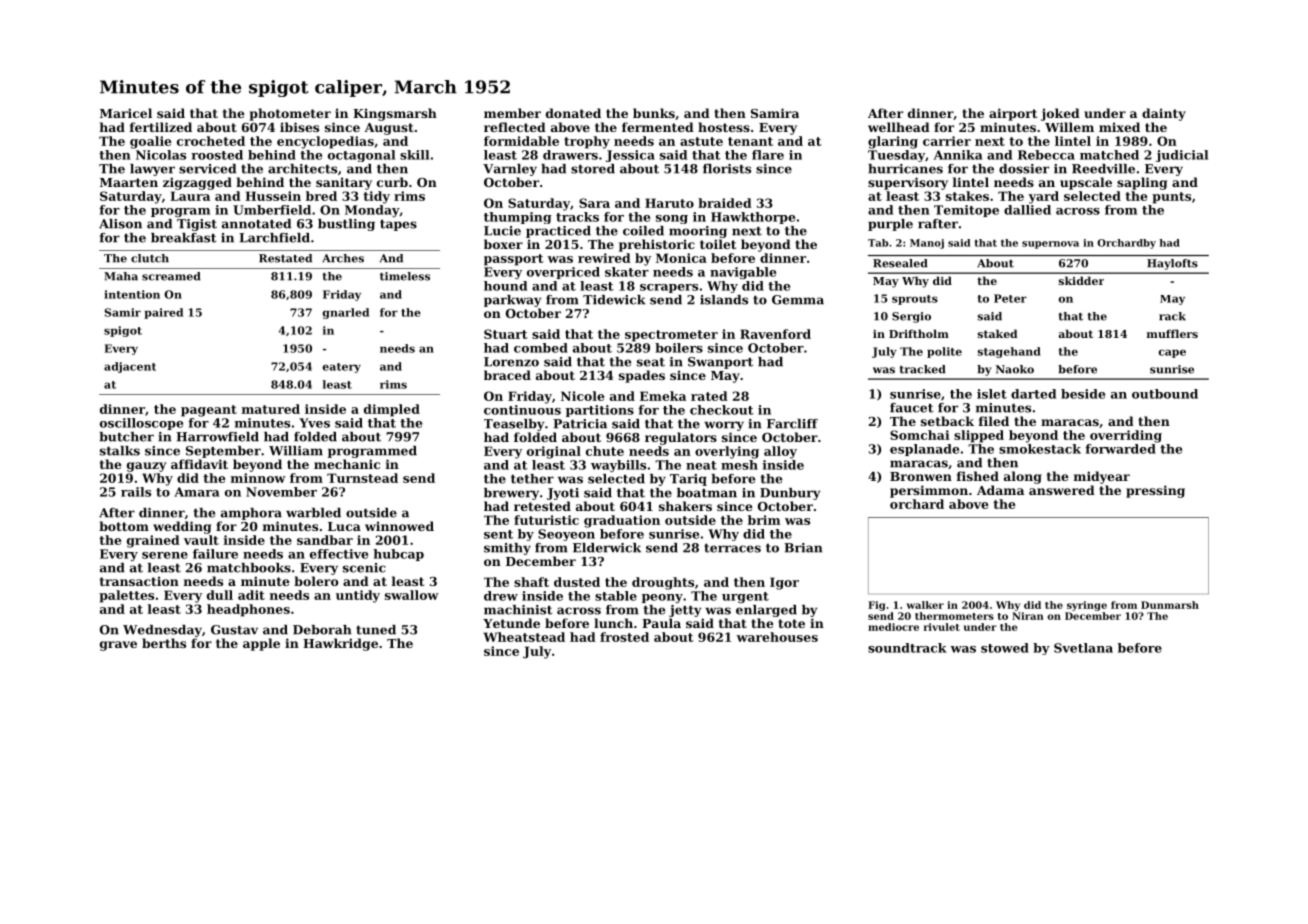 The image size is (1308, 924). I want to click on donated, so click(573, 113).
